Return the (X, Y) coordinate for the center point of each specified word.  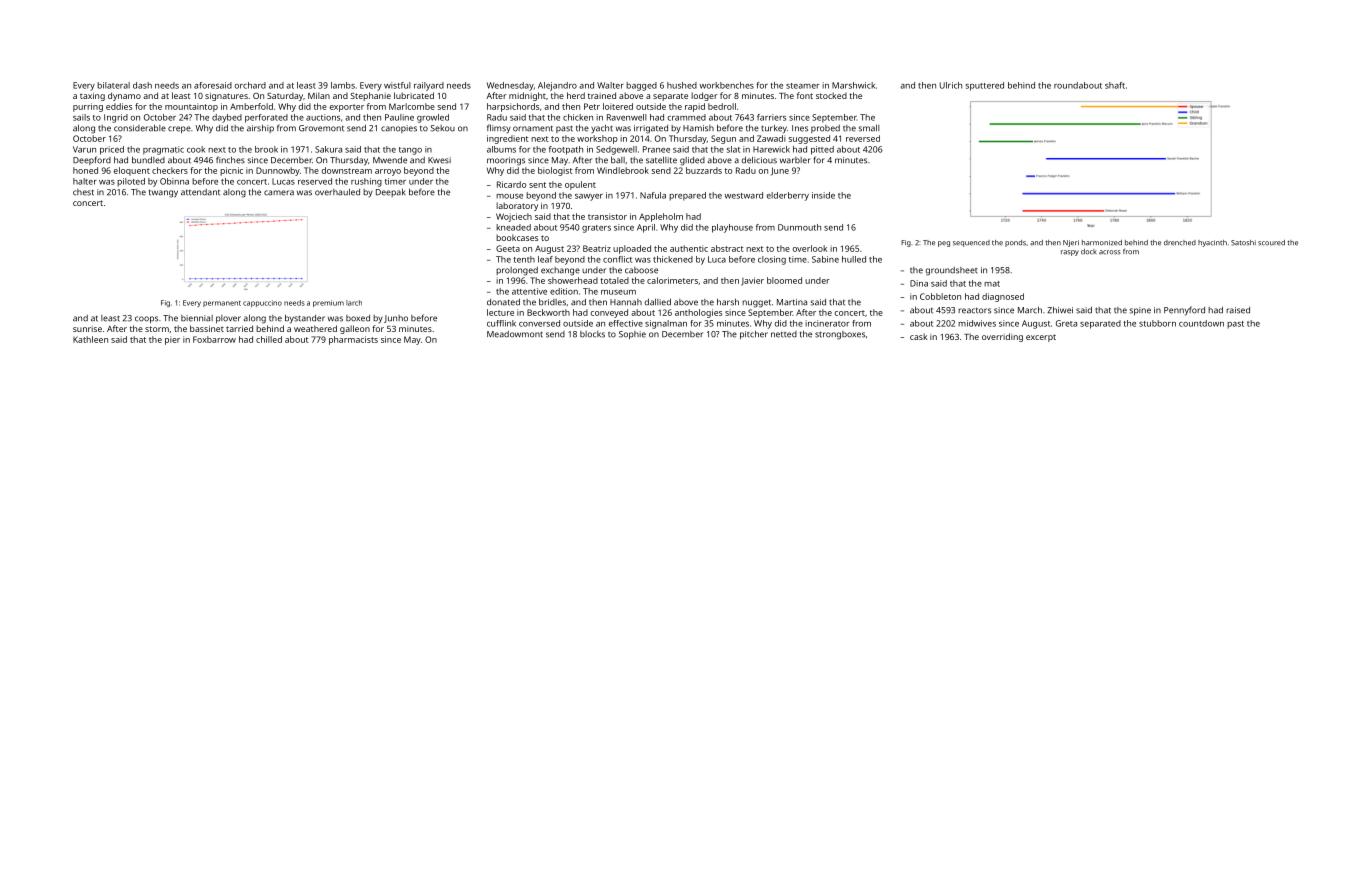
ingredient (508, 139)
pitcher (754, 334)
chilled (269, 339)
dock (1089, 252)
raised (1238, 310)
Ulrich (951, 85)
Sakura (328, 149)
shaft (1115, 85)
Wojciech (514, 217)
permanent (222, 304)
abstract (727, 248)
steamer (802, 86)
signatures (226, 97)
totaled (614, 280)
